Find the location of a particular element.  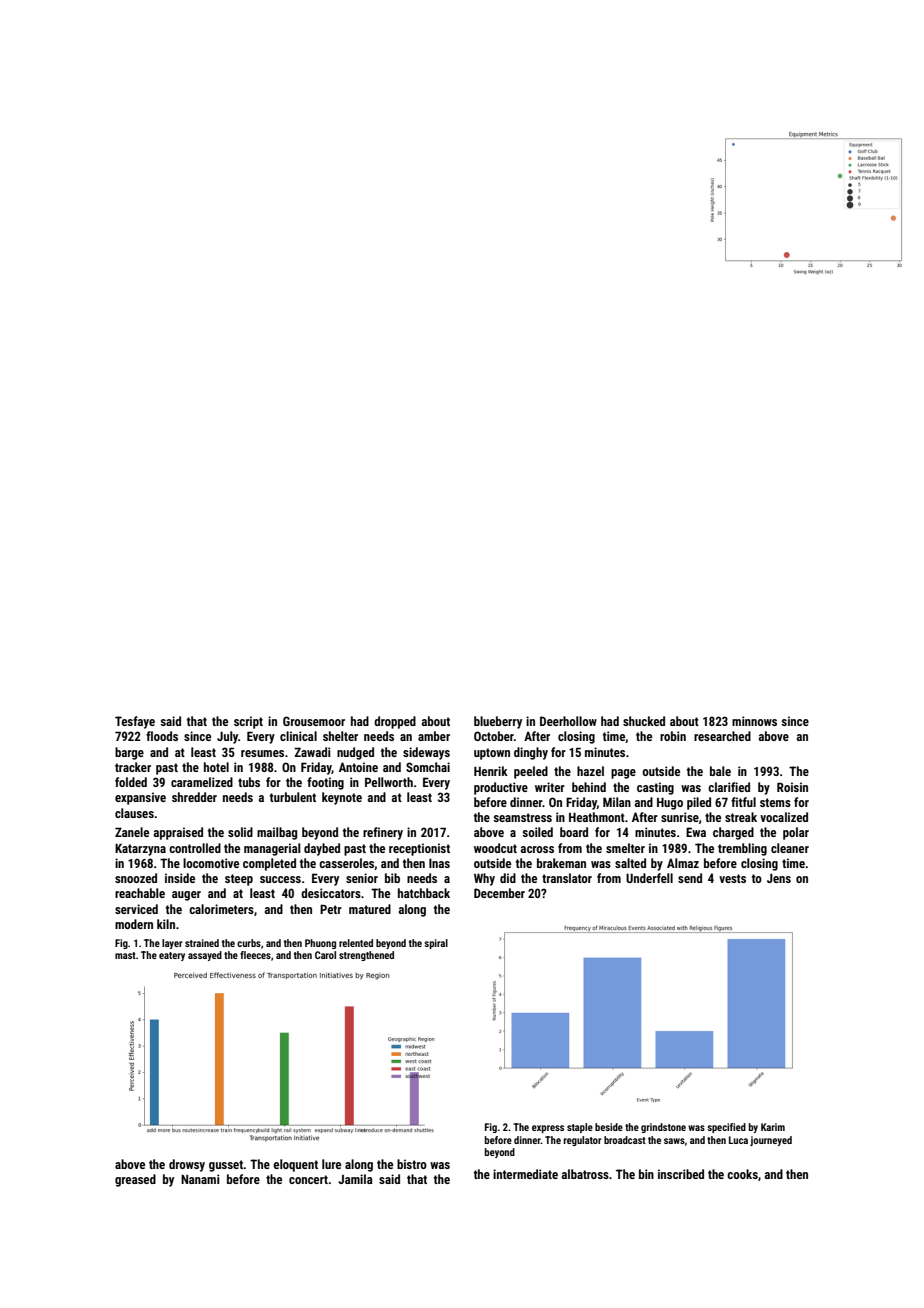

Why is located at coordinates (484, 879).
